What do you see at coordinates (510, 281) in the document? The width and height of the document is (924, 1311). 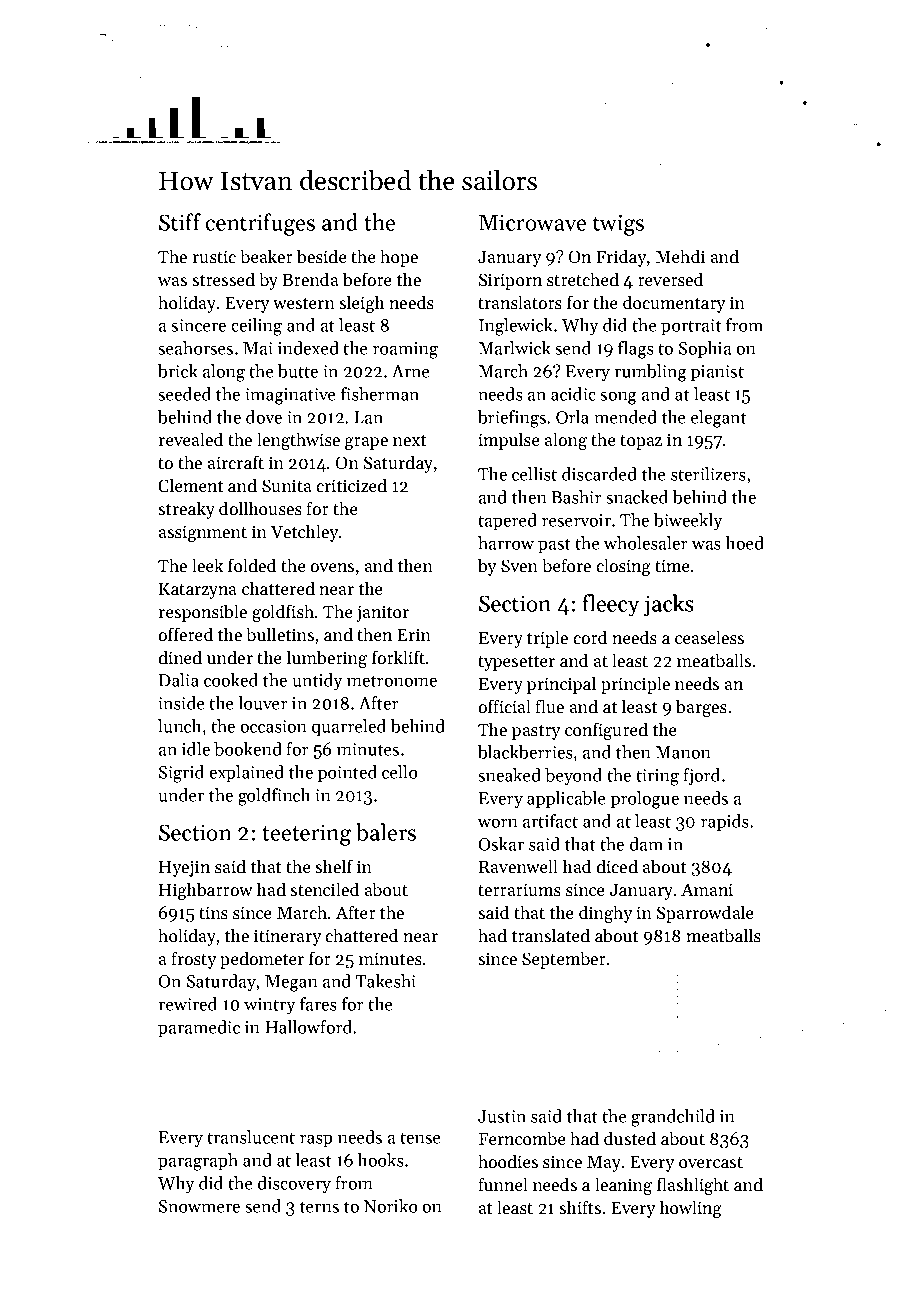 I see `Siriporn` at bounding box center [510, 281].
